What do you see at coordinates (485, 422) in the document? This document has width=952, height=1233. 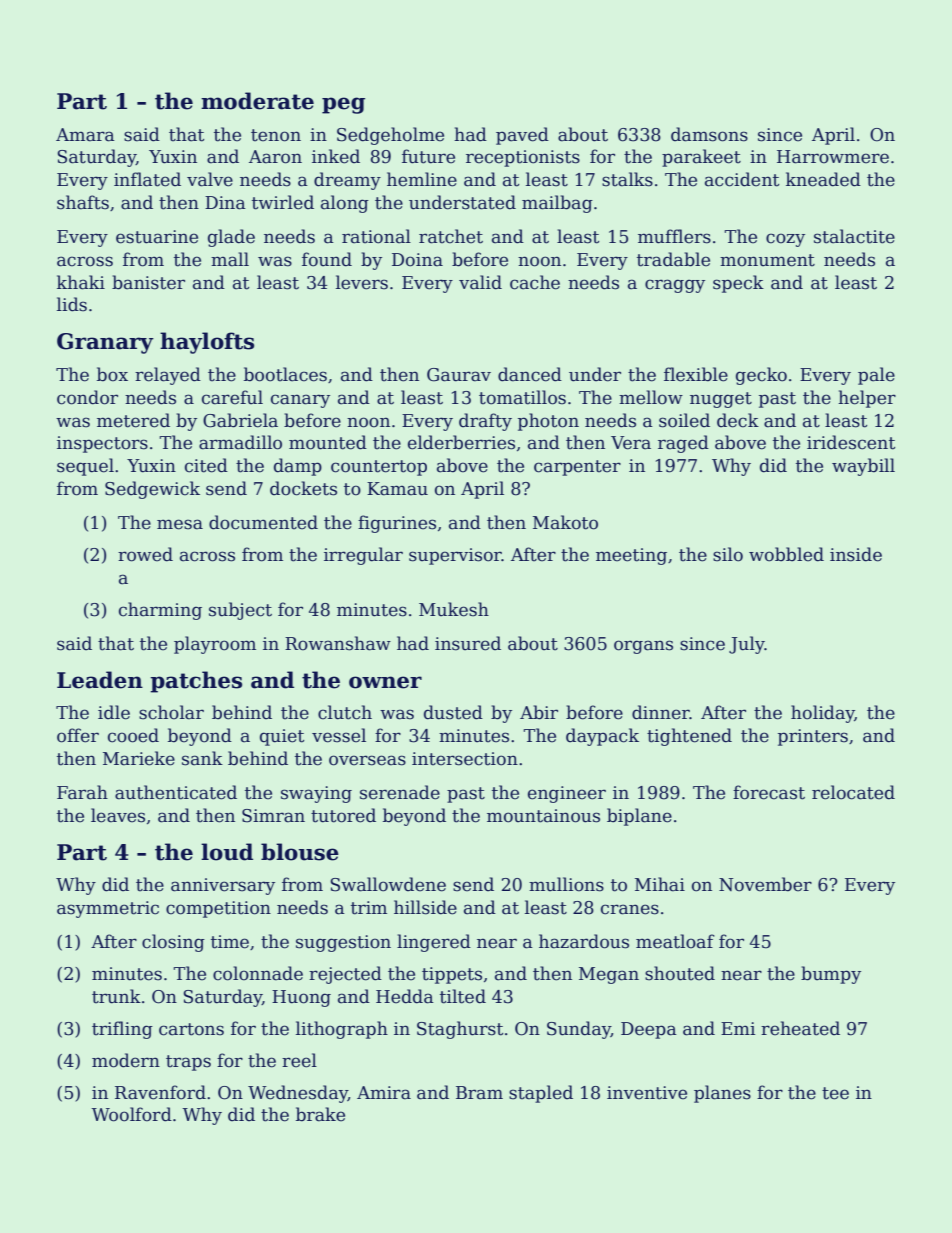 I see `drafty` at bounding box center [485, 422].
